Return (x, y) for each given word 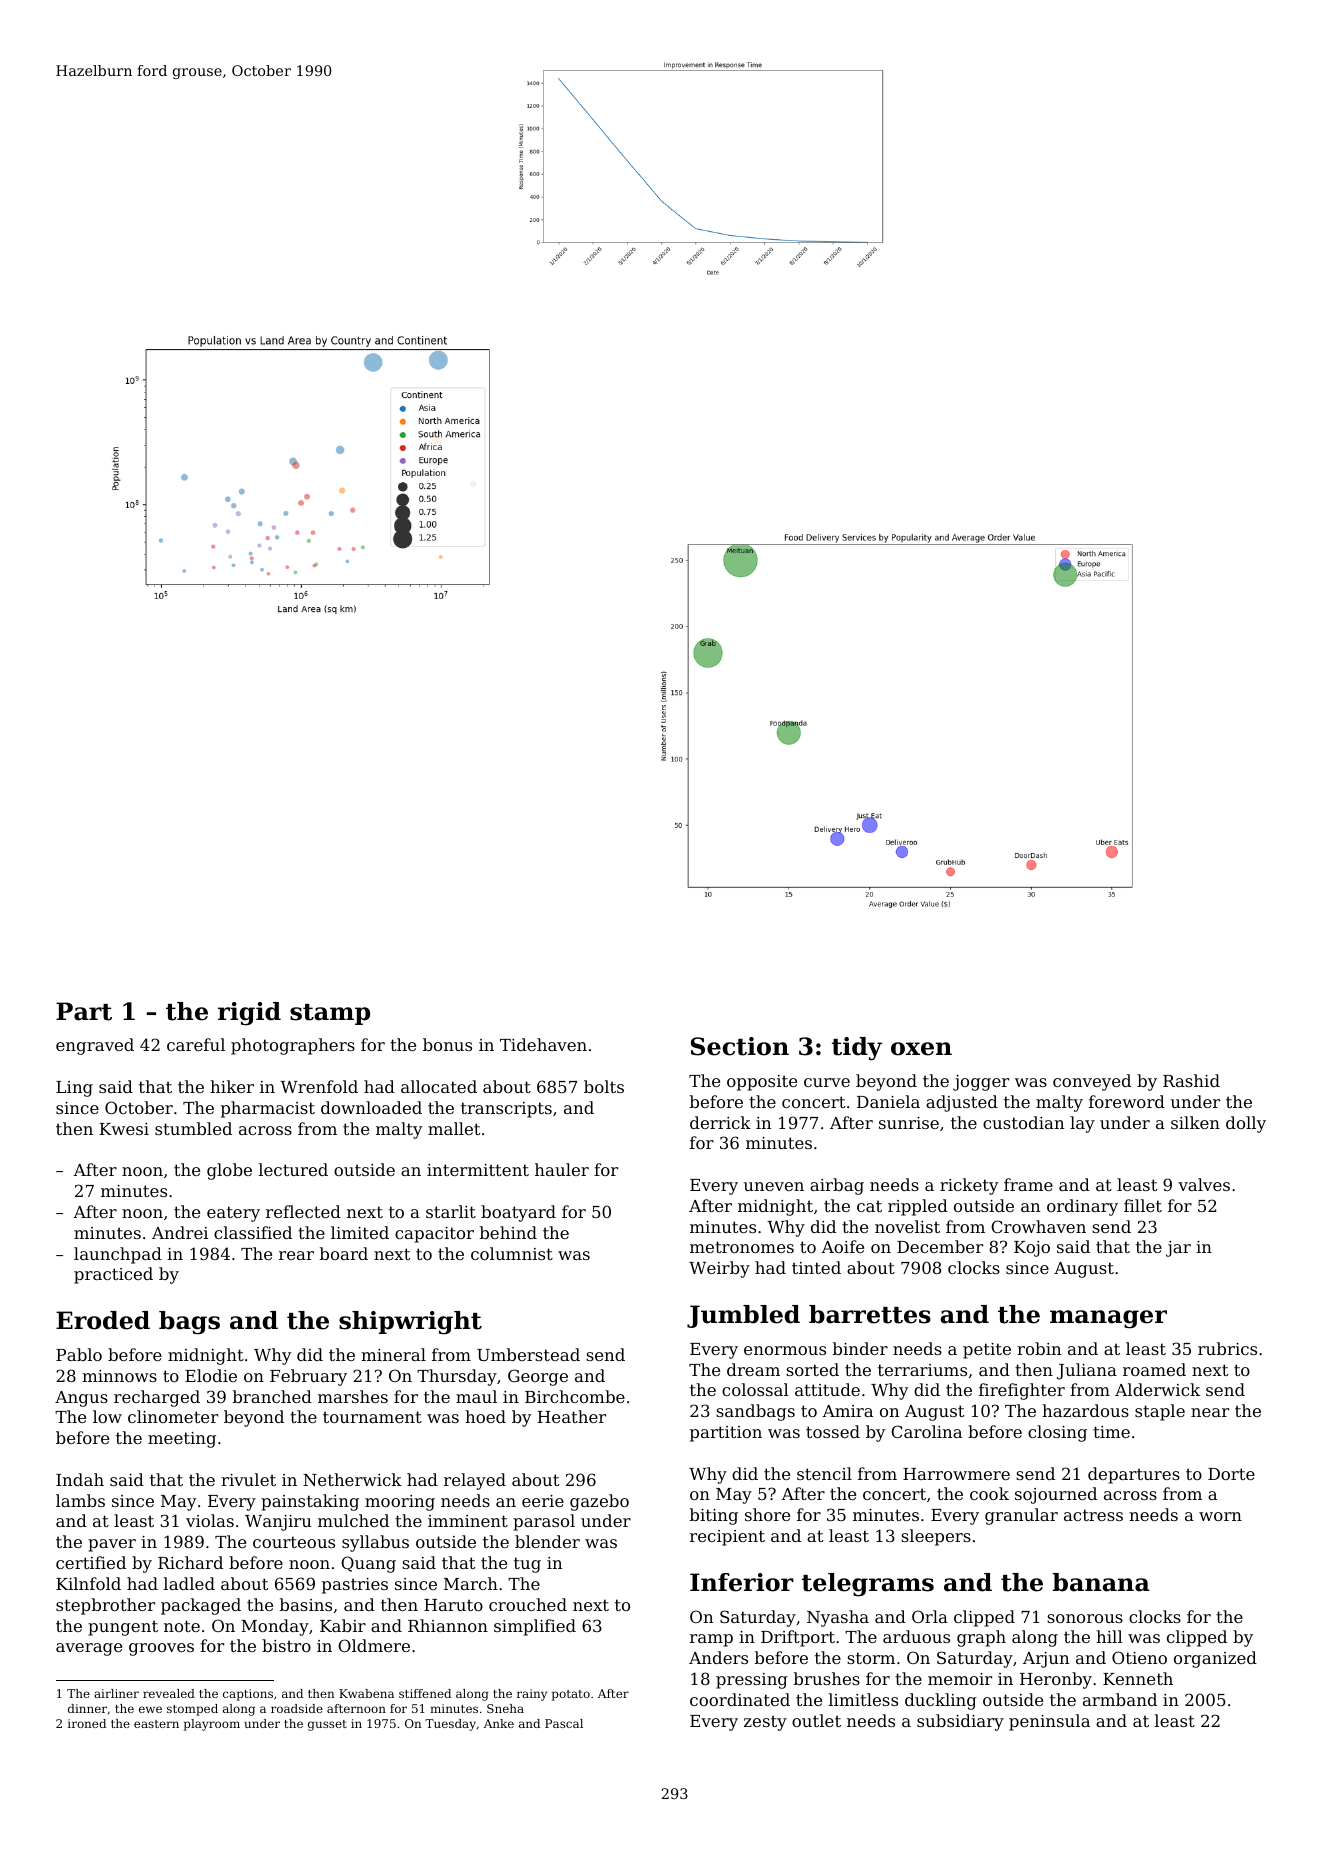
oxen (921, 1049)
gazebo (599, 1502)
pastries (355, 1586)
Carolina (926, 1431)
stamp (330, 1014)
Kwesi (124, 1129)
